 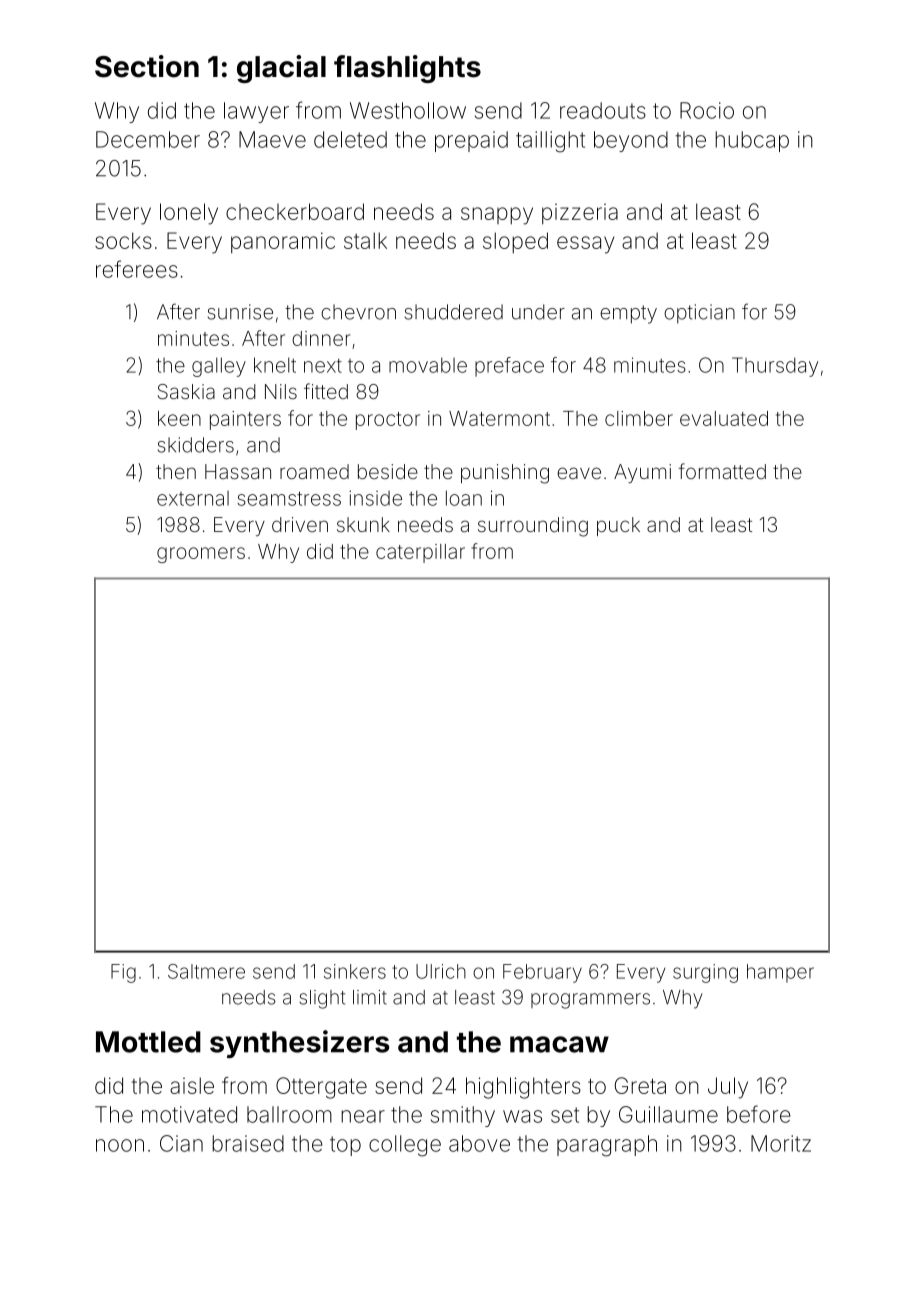 I want to click on flashlights, so click(x=407, y=69).
